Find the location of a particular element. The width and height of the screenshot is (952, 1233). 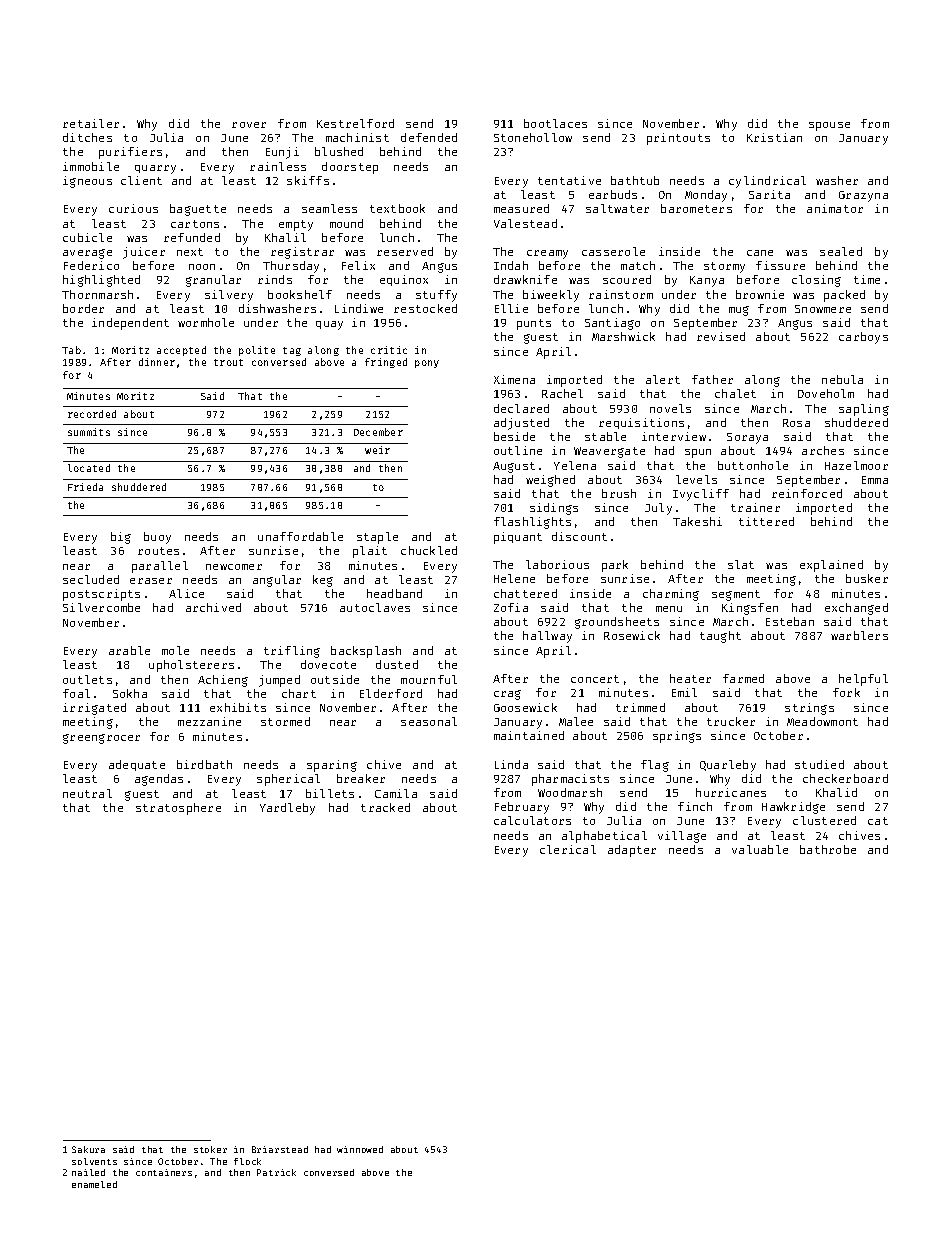

bootlaces is located at coordinates (555, 123).
